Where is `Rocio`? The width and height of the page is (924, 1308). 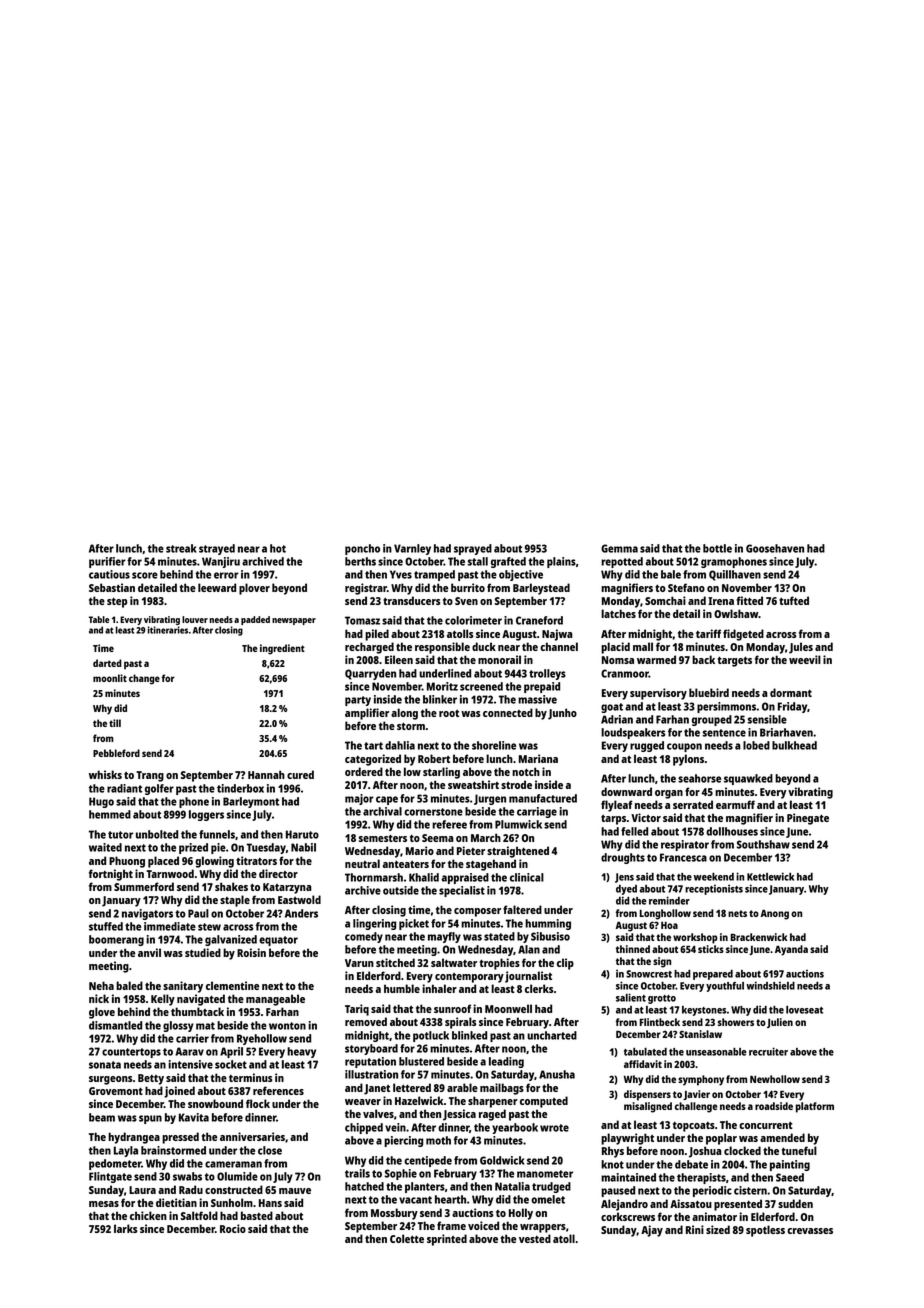
Rocio is located at coordinates (233, 1228).
